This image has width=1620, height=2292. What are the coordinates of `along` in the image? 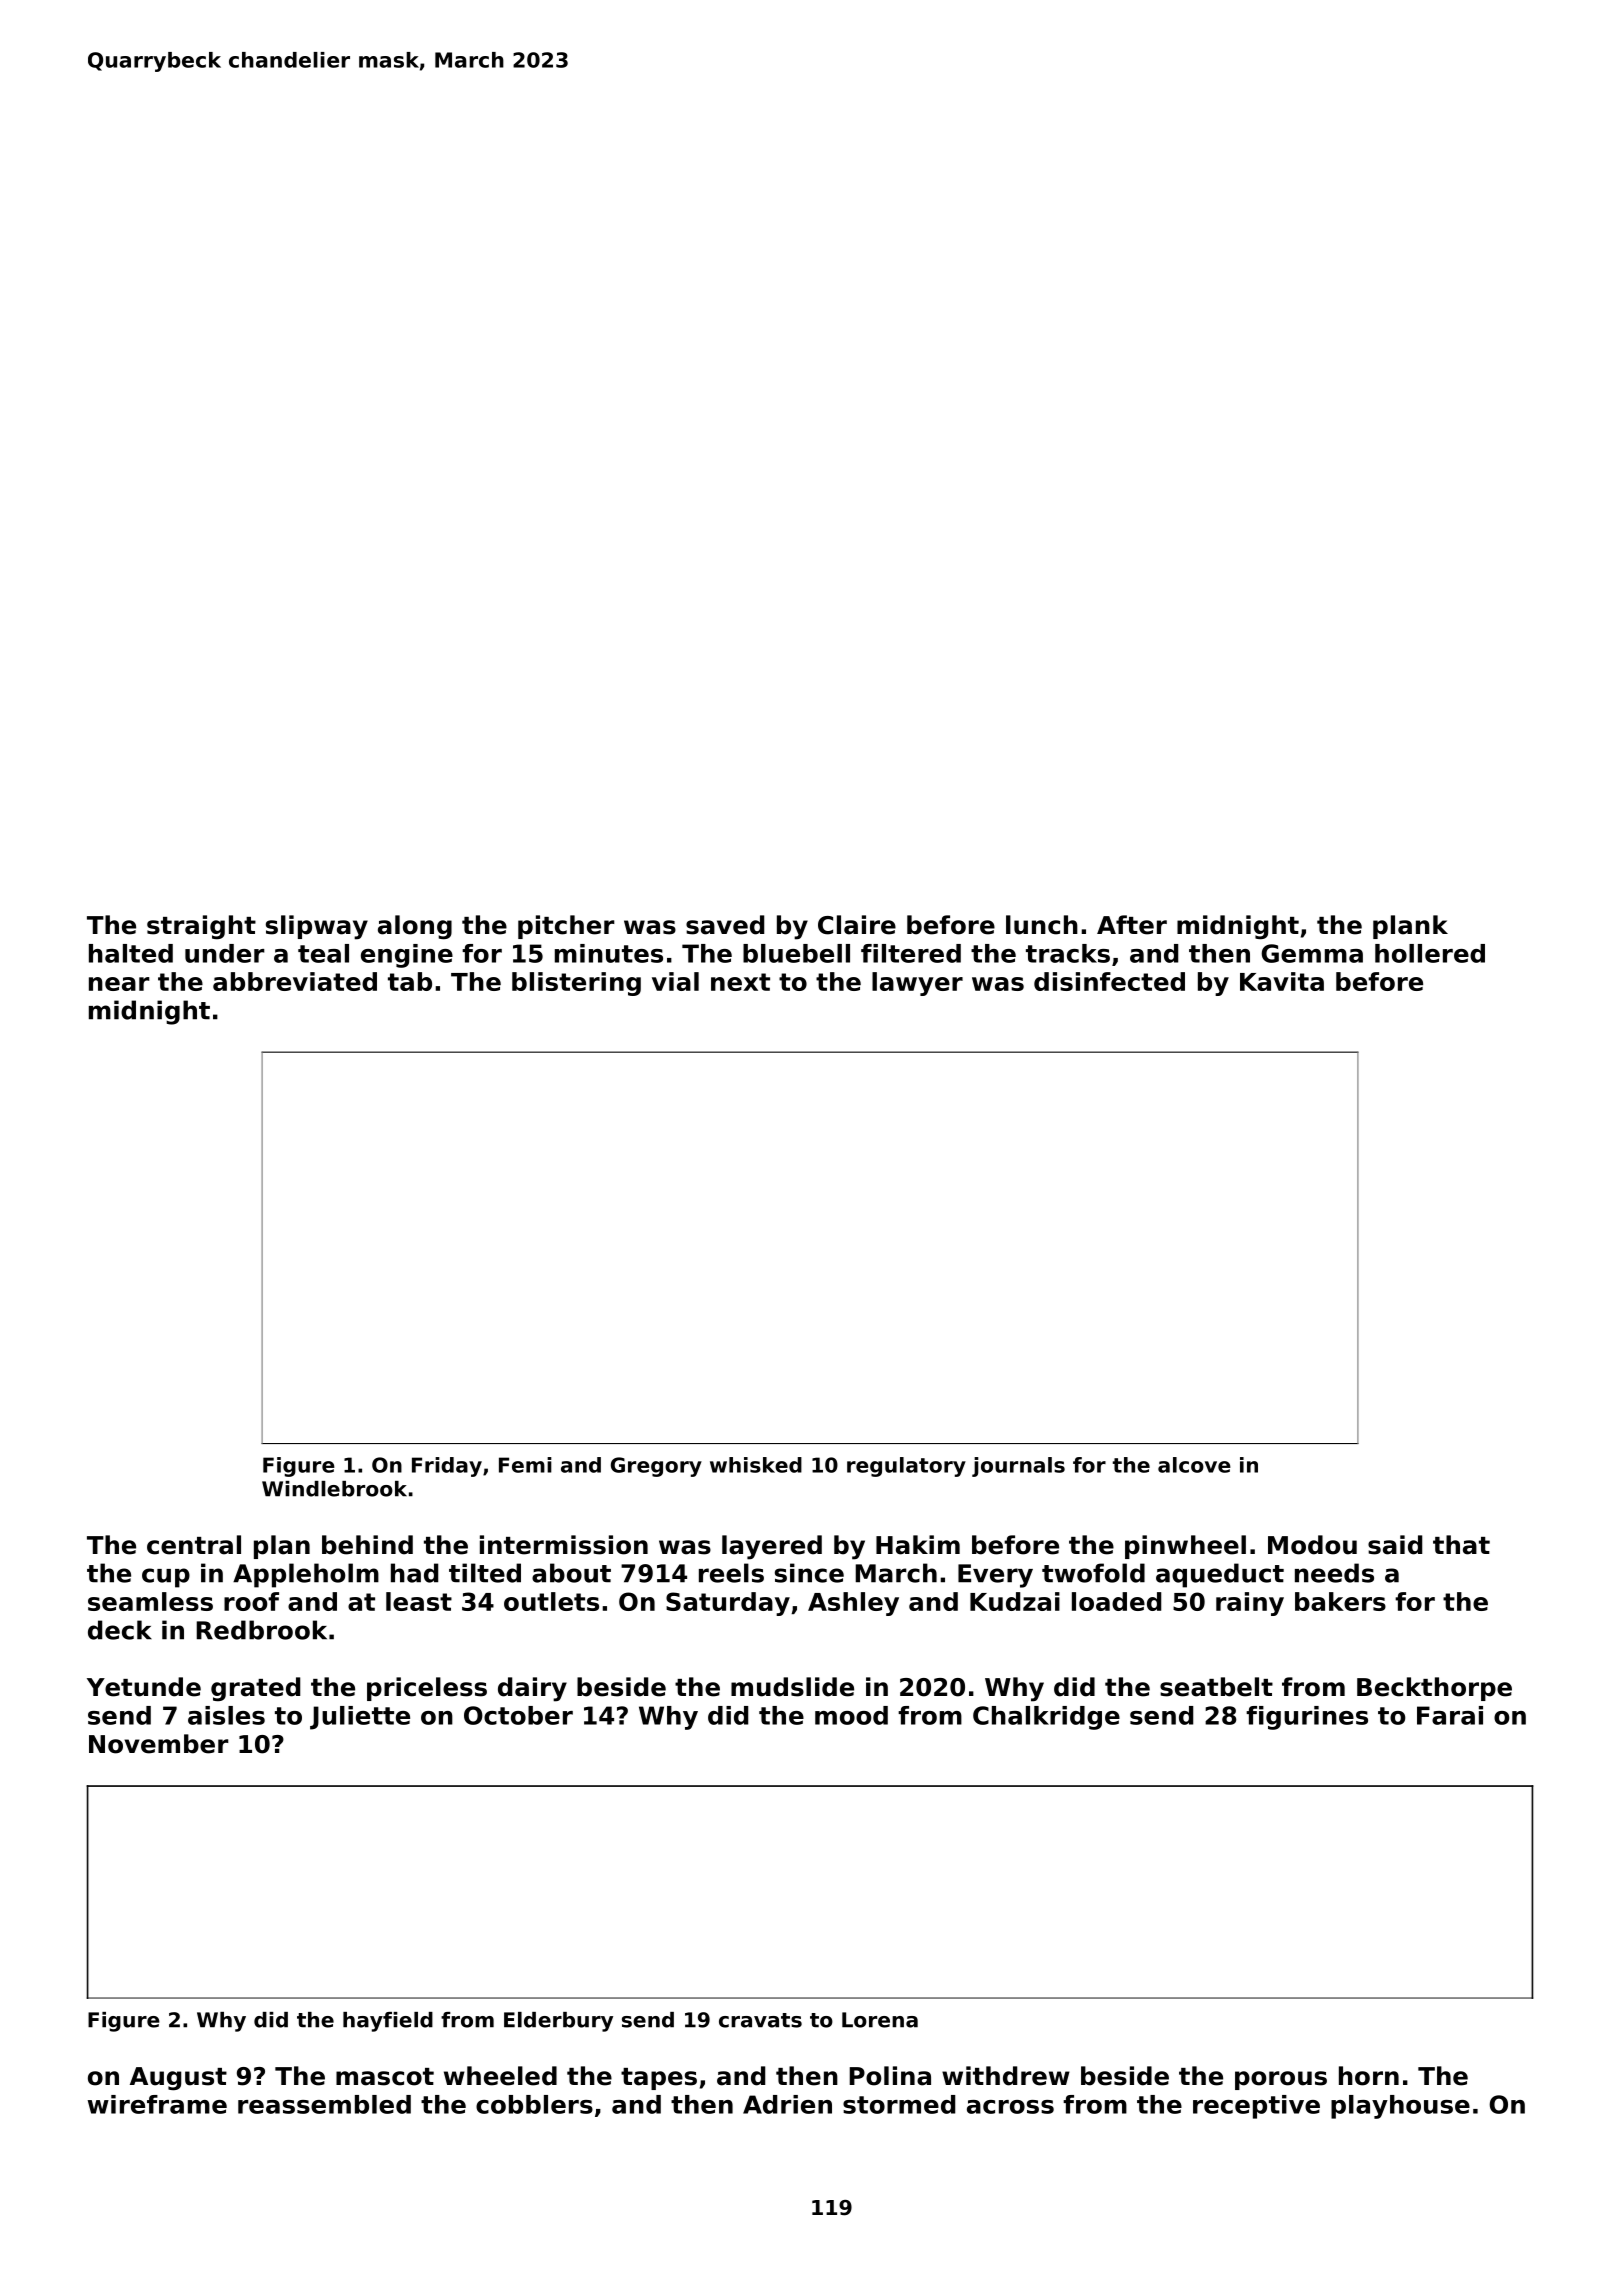 It's located at (415, 927).
